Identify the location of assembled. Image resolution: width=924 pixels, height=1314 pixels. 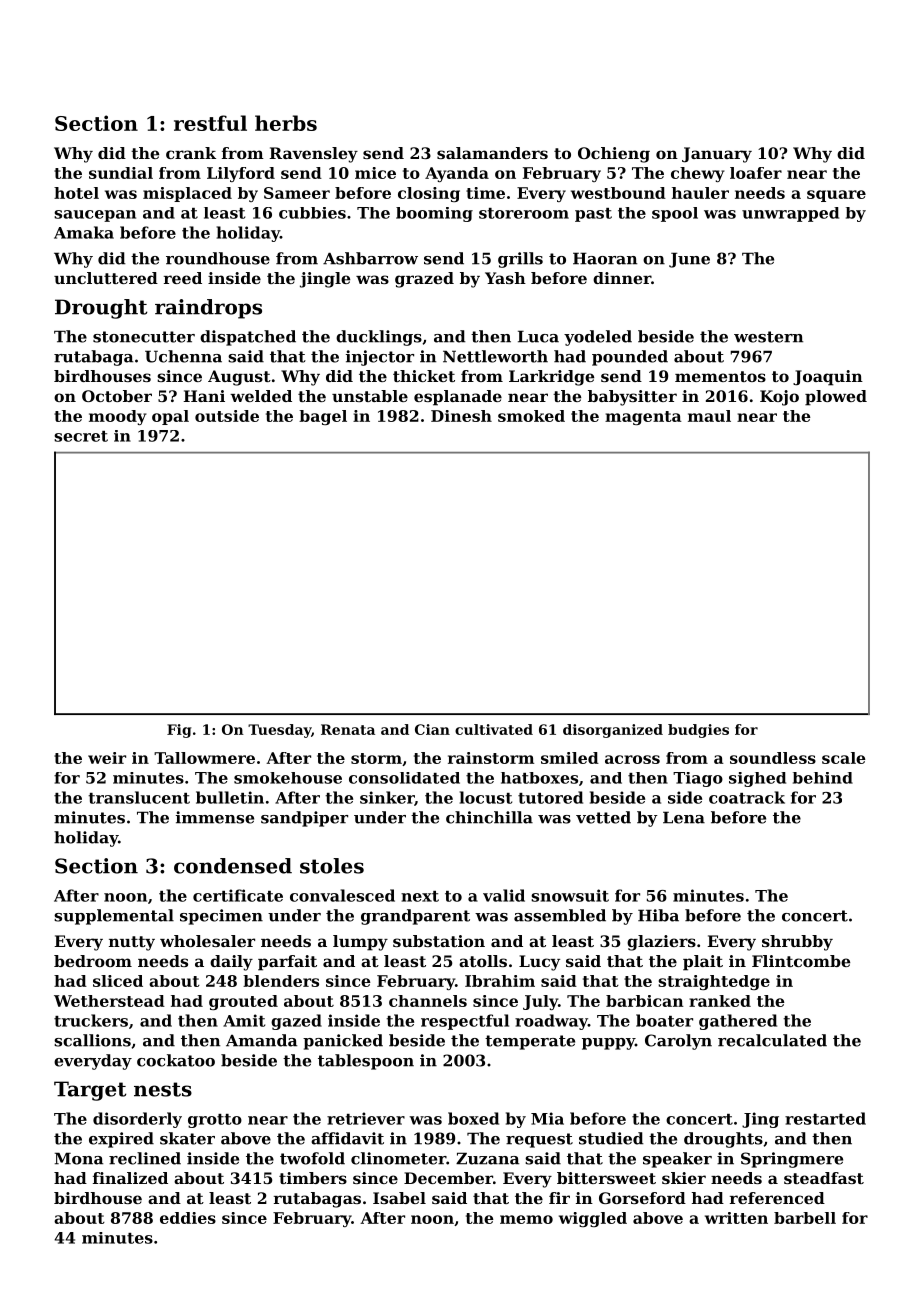
(560, 915).
